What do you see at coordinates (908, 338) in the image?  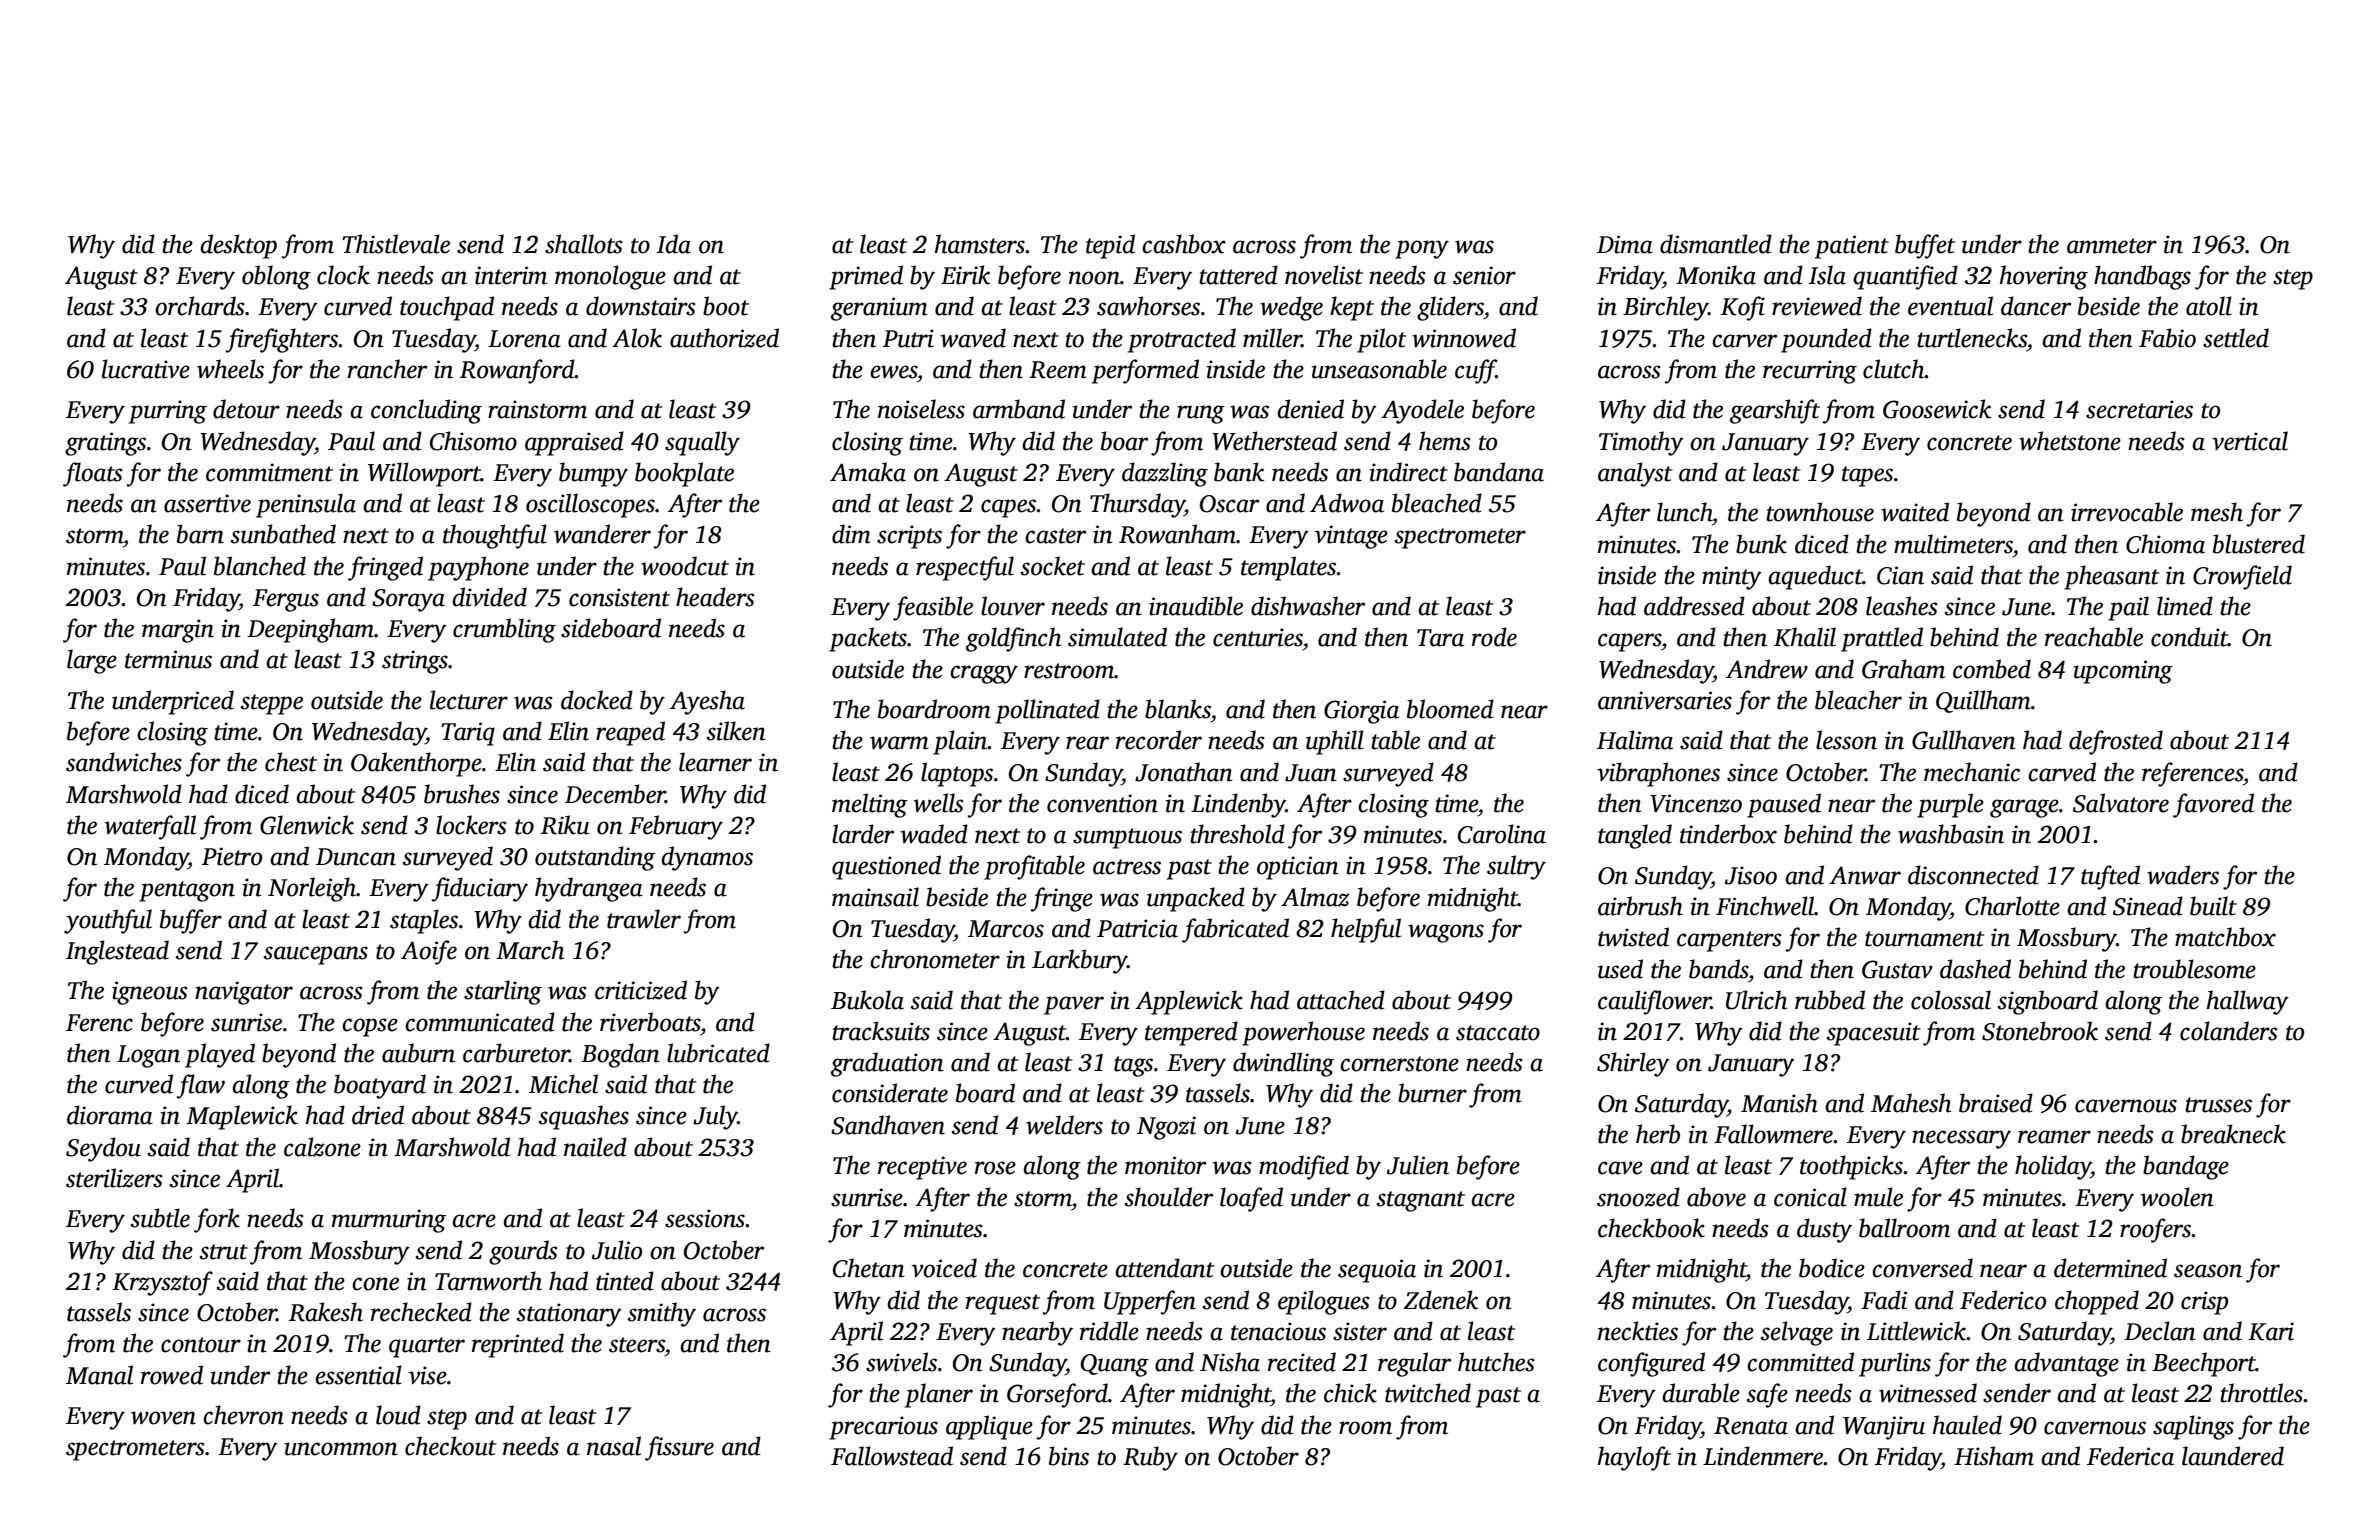 I see `Putri` at bounding box center [908, 338].
